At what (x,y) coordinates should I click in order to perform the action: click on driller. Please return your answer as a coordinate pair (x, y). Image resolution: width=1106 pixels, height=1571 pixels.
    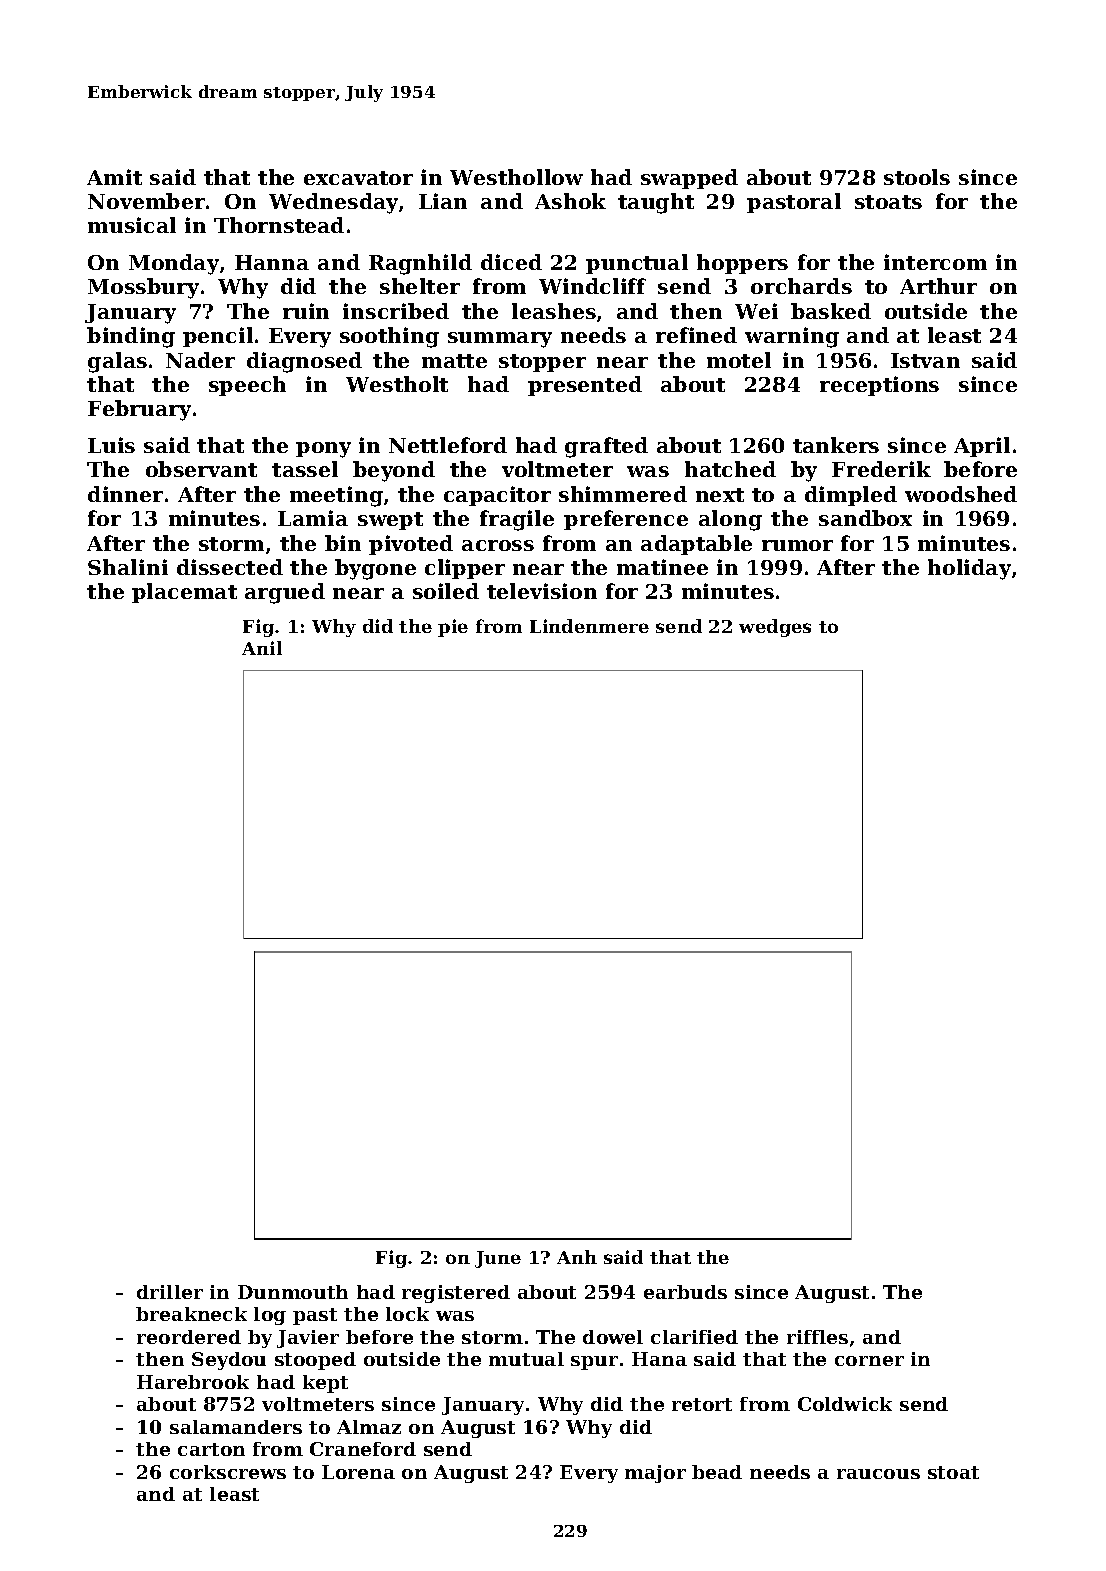
    Looking at the image, I should click on (170, 1292).
